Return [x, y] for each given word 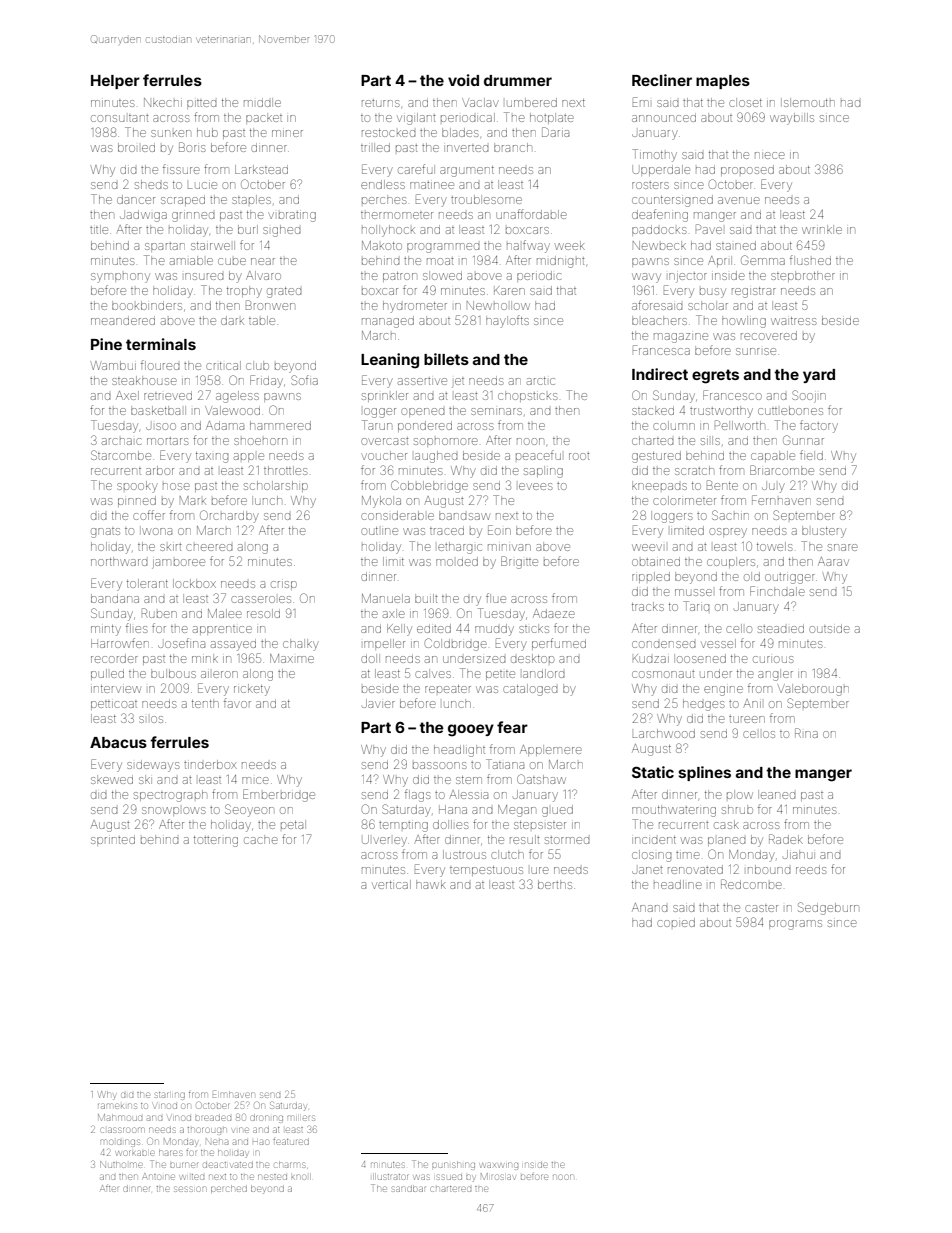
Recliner [662, 80]
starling [170, 1096]
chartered [451, 1189]
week [570, 245]
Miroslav [498, 1176]
